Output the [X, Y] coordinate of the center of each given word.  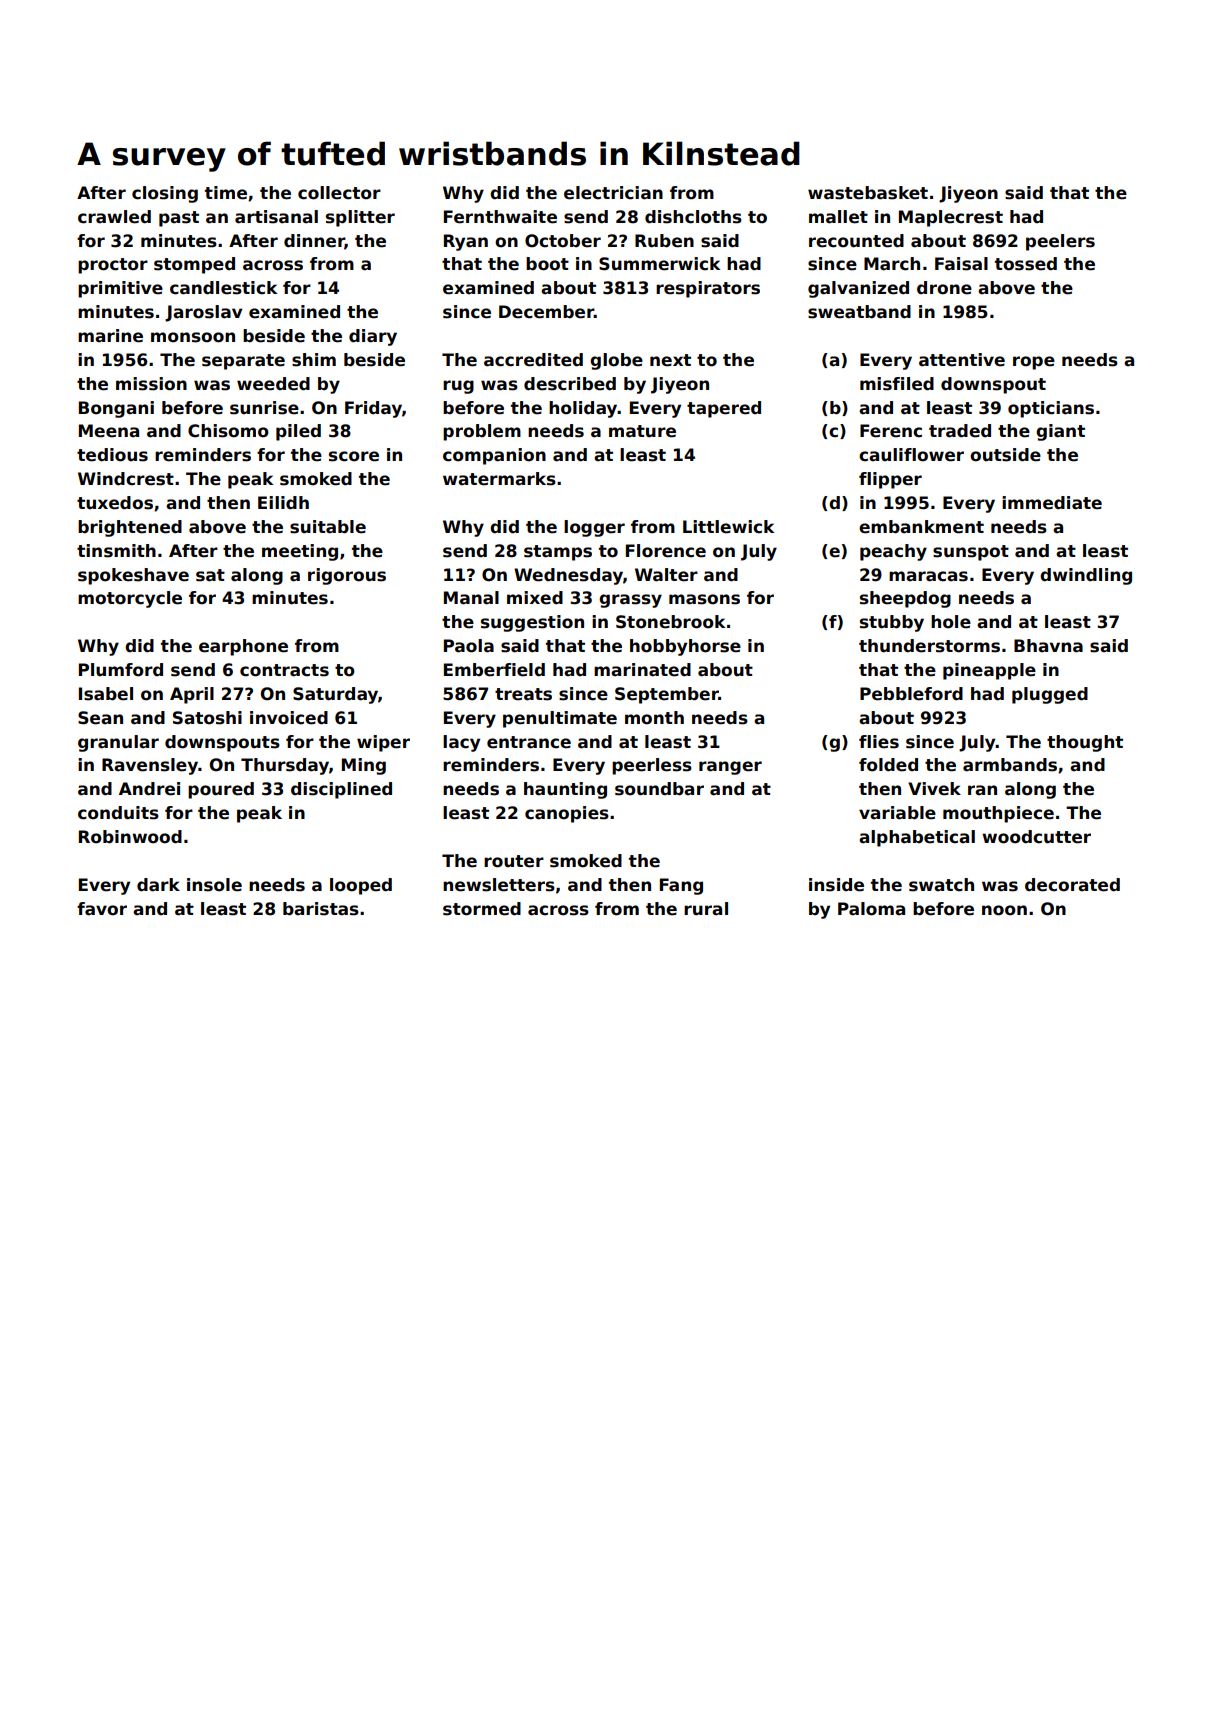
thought [1085, 743]
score [354, 456]
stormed [482, 909]
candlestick [223, 288]
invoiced [289, 718]
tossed [1026, 264]
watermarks [499, 479]
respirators [708, 289]
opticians [1051, 409]
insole [214, 885]
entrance [529, 742]
